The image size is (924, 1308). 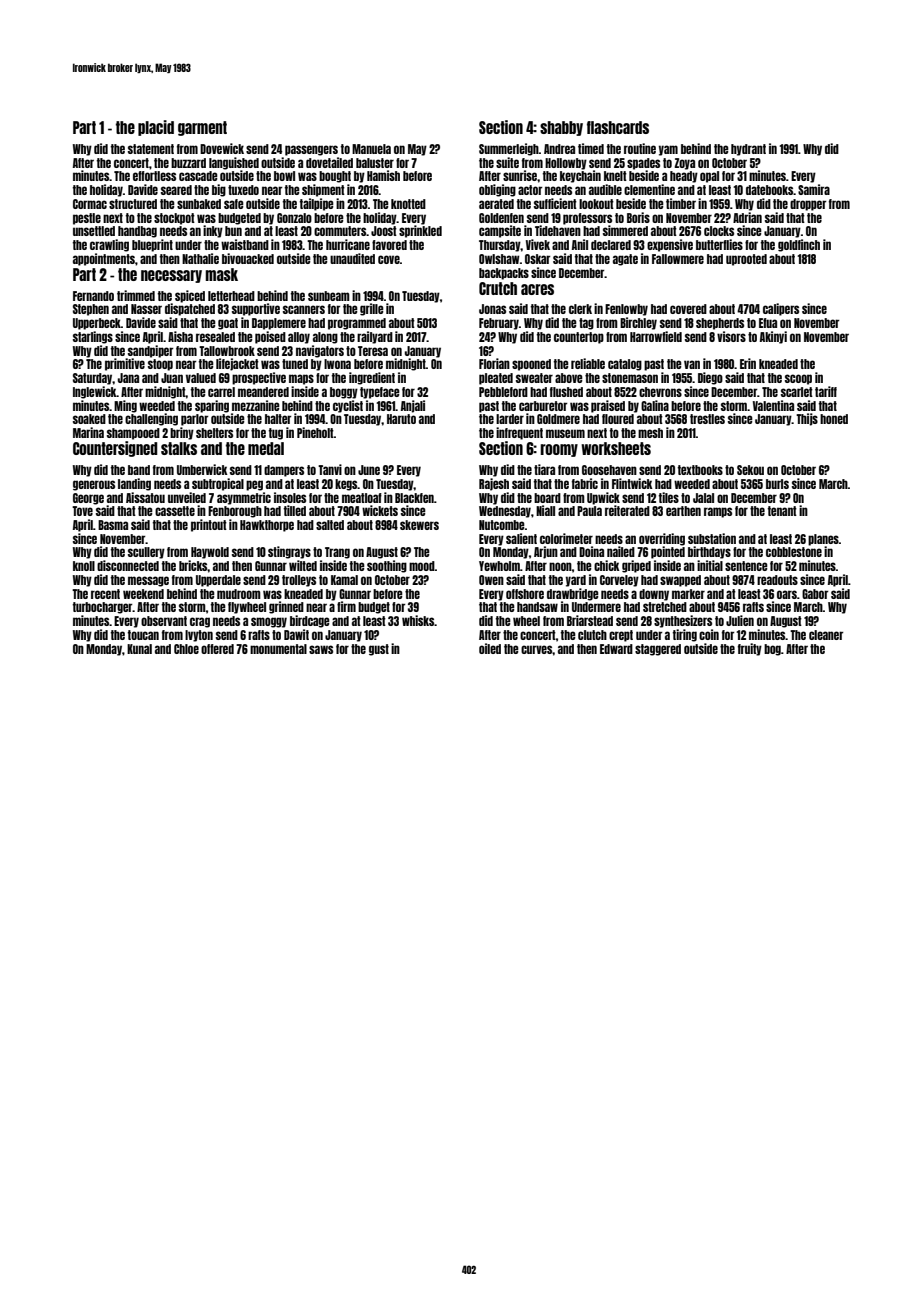 I want to click on oiled, so click(x=490, y=648).
